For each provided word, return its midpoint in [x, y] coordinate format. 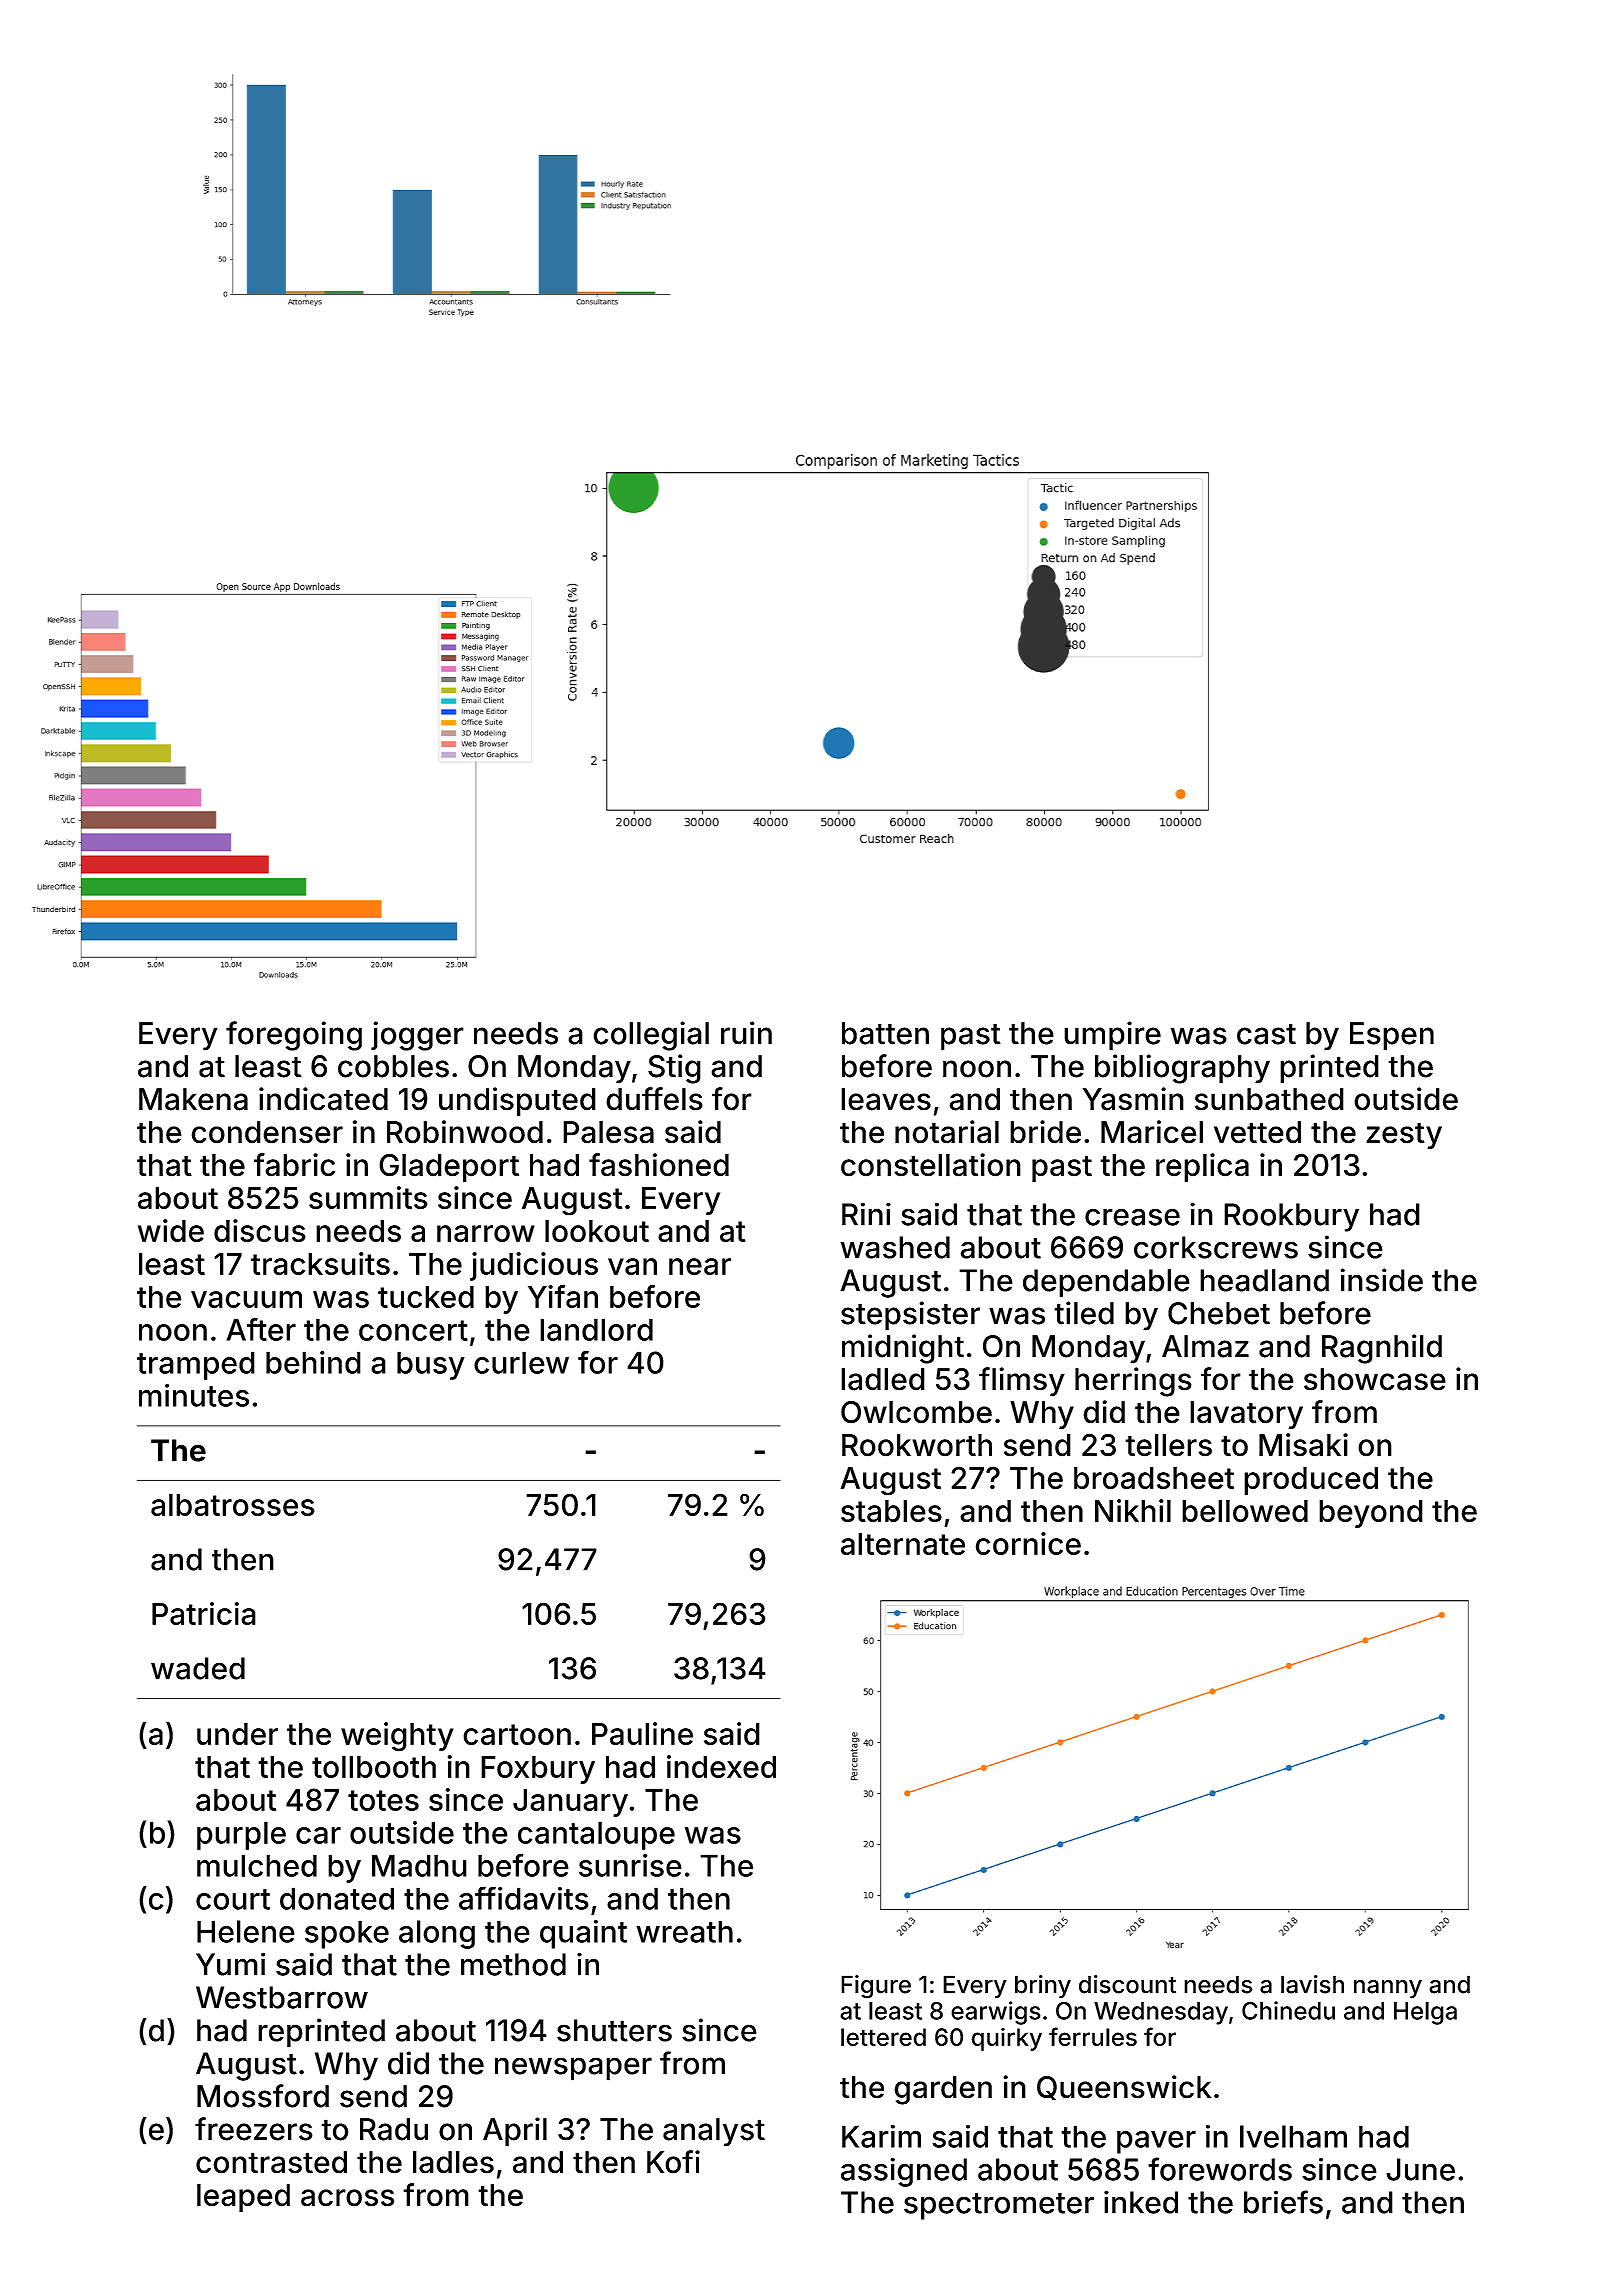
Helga [1425, 2013]
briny [1043, 1986]
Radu [394, 2129]
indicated [323, 1099]
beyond [1371, 1514]
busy [431, 1365]
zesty [1404, 1136]
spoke [347, 1934]
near [700, 1266]
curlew [521, 1362]
